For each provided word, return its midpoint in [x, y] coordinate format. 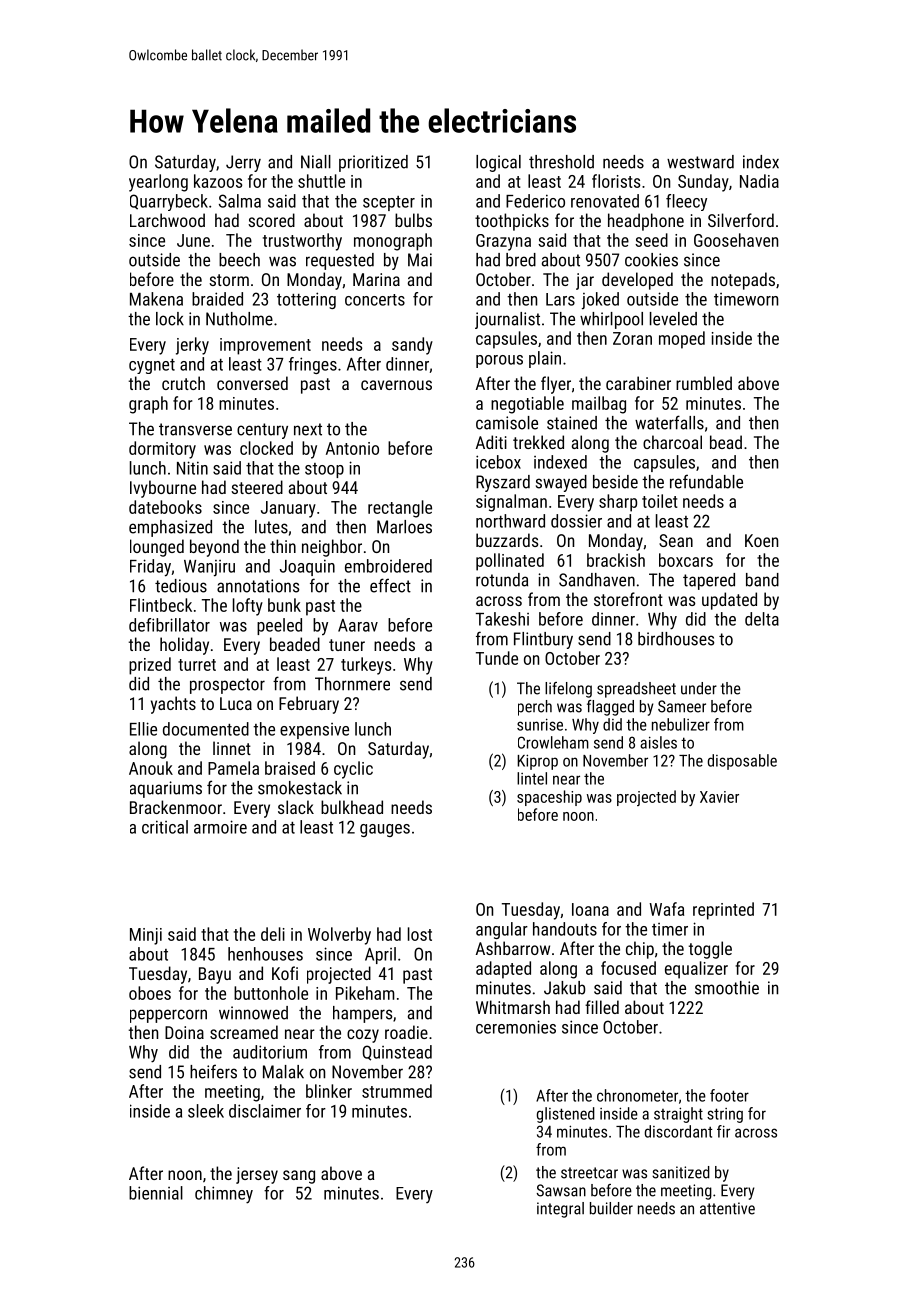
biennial [156, 1193]
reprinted [723, 911]
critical [165, 827]
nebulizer [681, 724]
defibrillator [169, 625]
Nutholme [239, 319]
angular [502, 930]
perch [535, 708]
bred [521, 260]
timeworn [746, 299]
